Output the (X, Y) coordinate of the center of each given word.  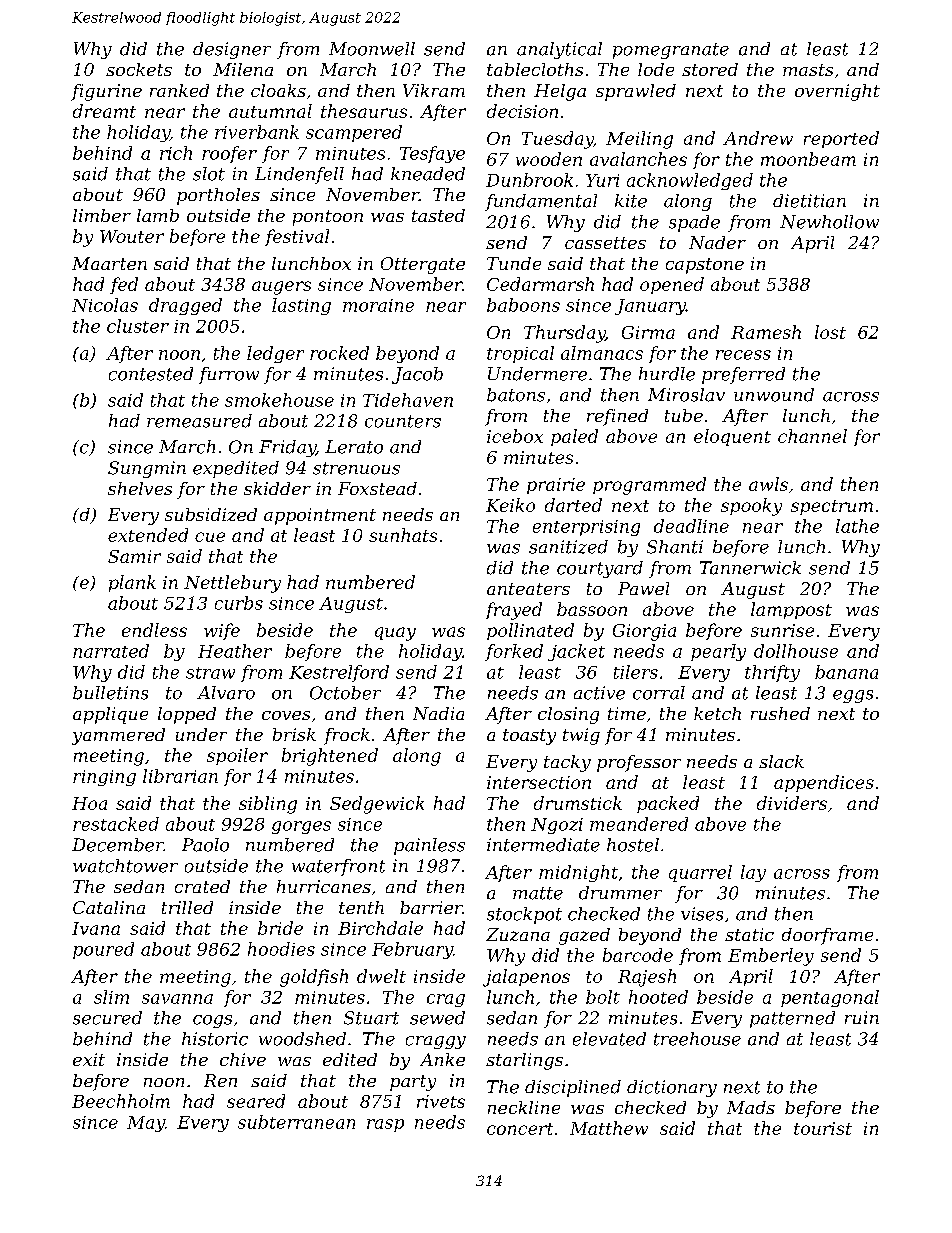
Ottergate (423, 265)
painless (429, 846)
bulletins (110, 693)
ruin (862, 1017)
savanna (177, 999)
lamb (158, 215)
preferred (743, 375)
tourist (823, 1128)
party (413, 1083)
